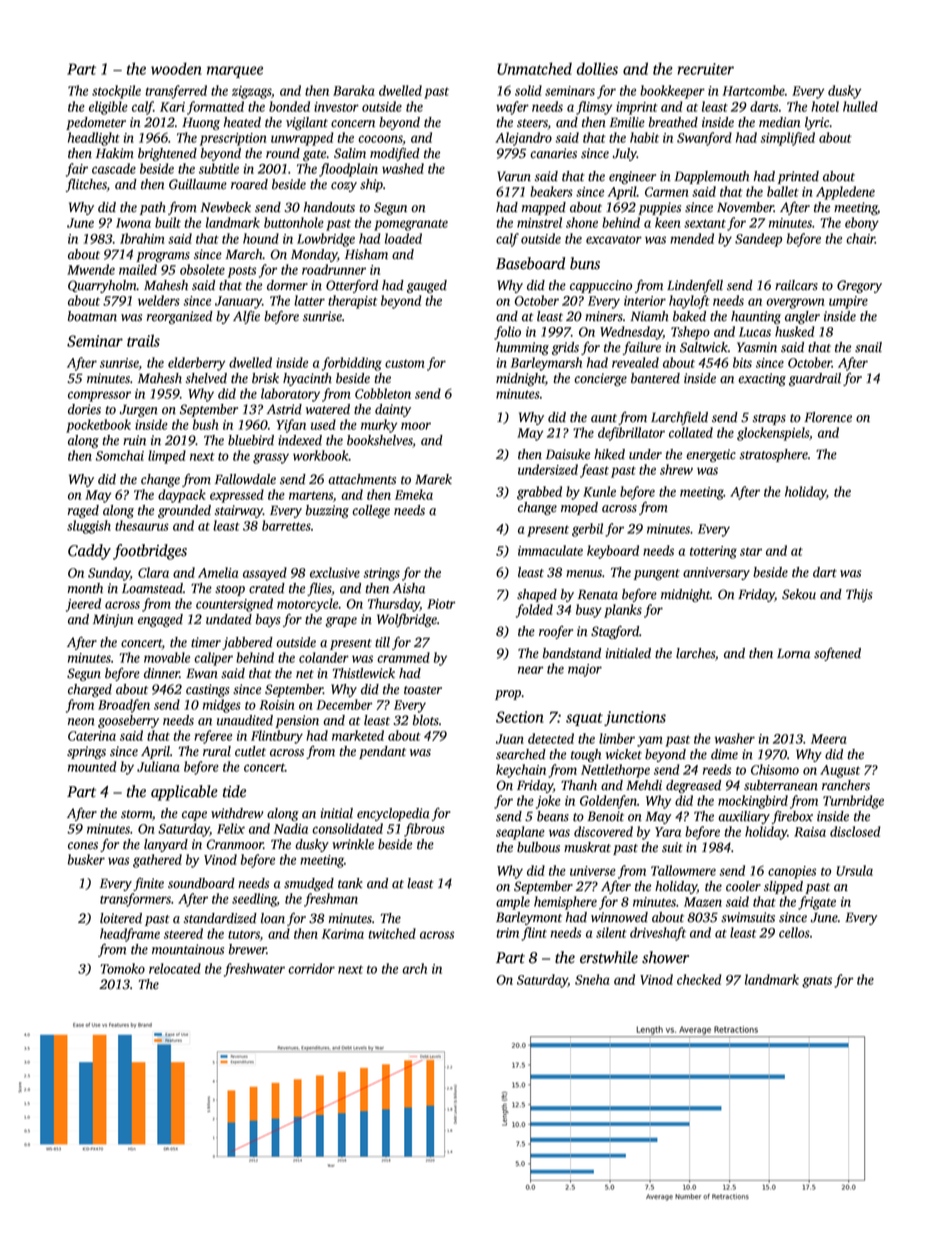 This page has width=952, height=1233. I want to click on forbidding, so click(352, 364).
